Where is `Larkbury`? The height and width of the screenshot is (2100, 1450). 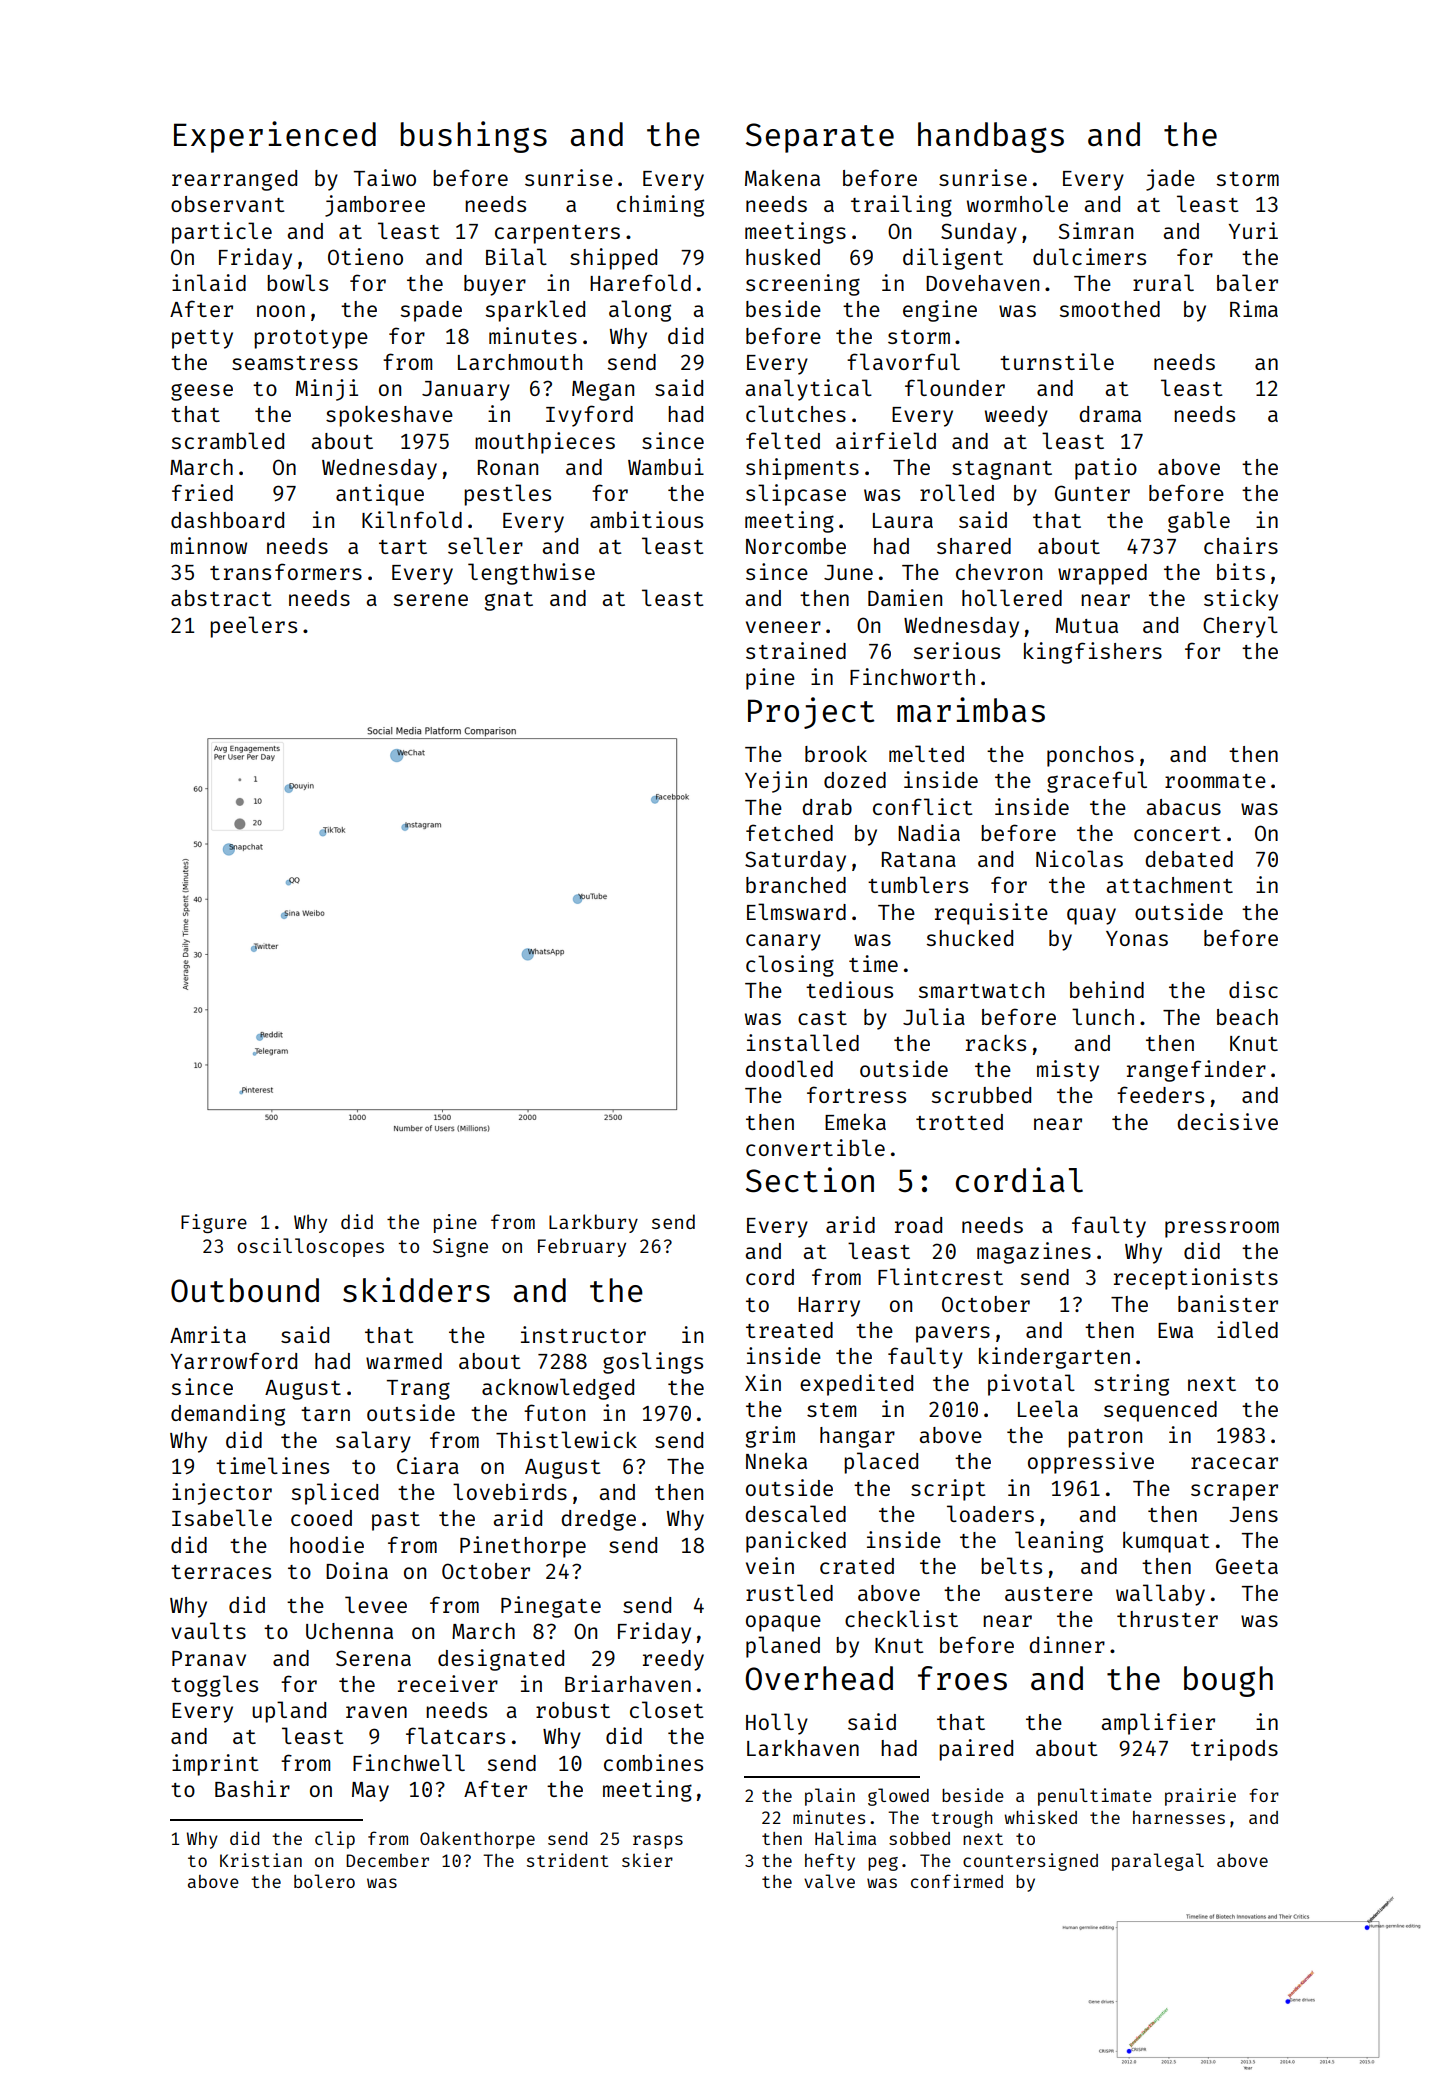 Larkbury is located at coordinates (593, 1223).
